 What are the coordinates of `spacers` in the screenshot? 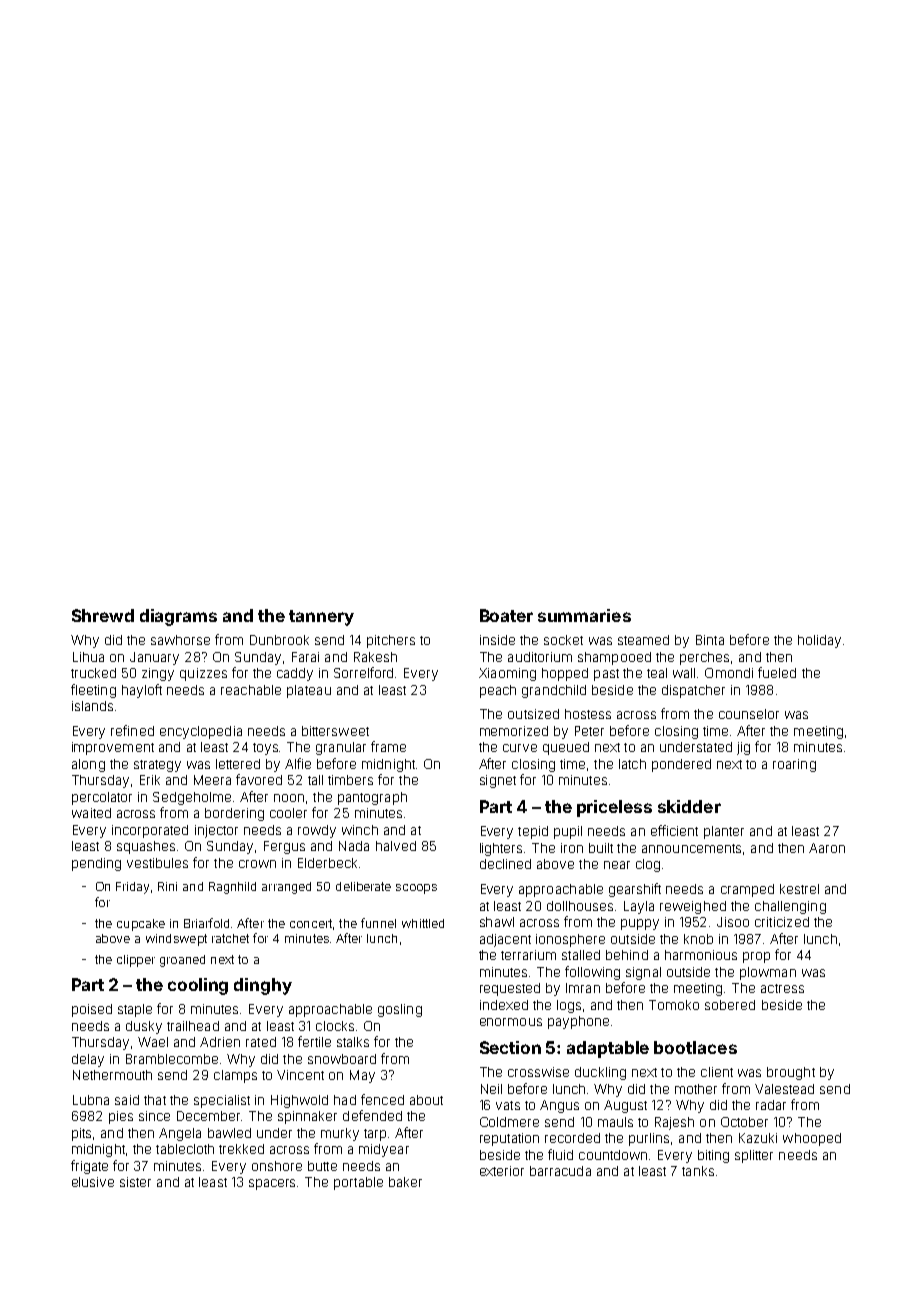 It's located at (273, 1184).
